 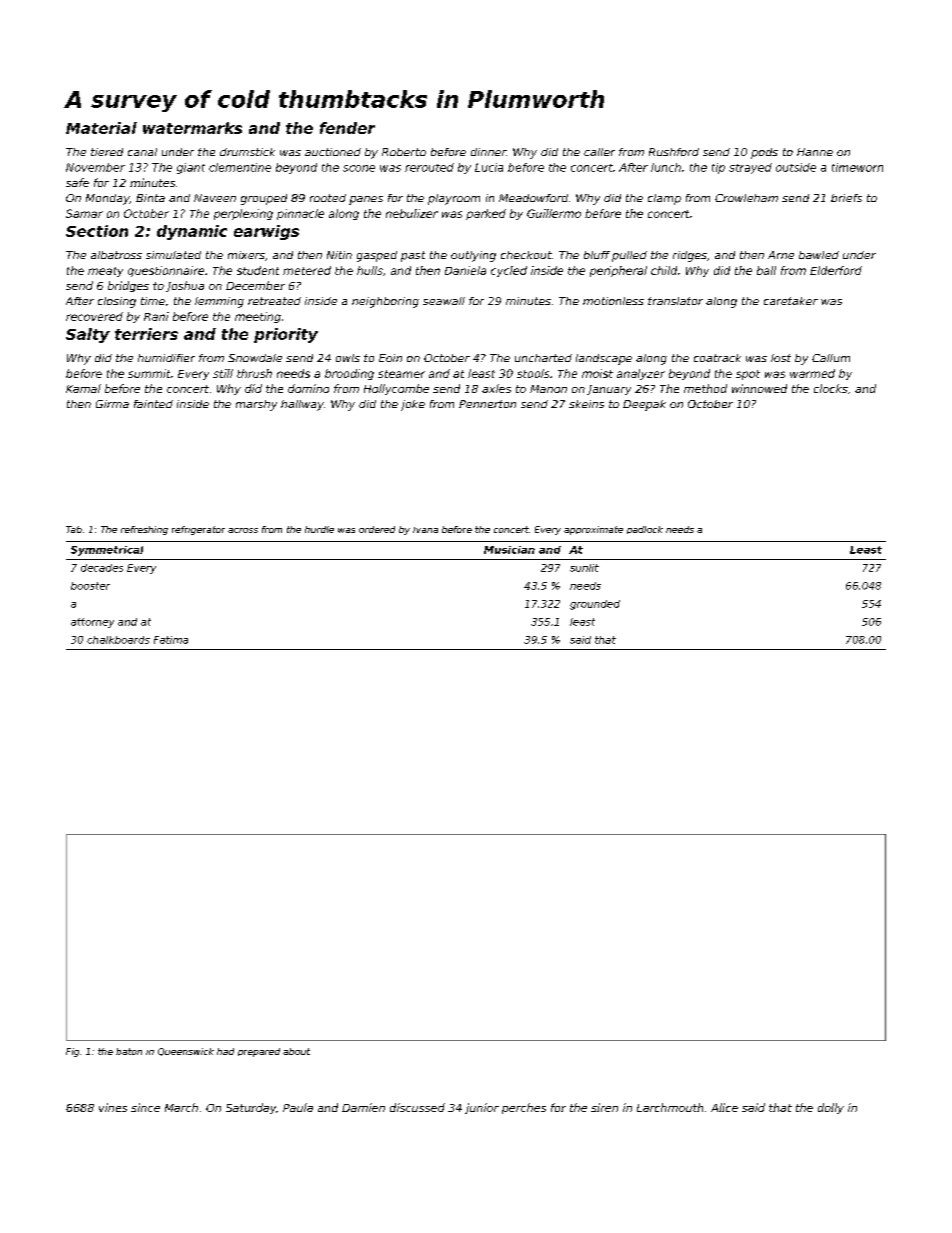 I want to click on refreshing, so click(x=144, y=530).
